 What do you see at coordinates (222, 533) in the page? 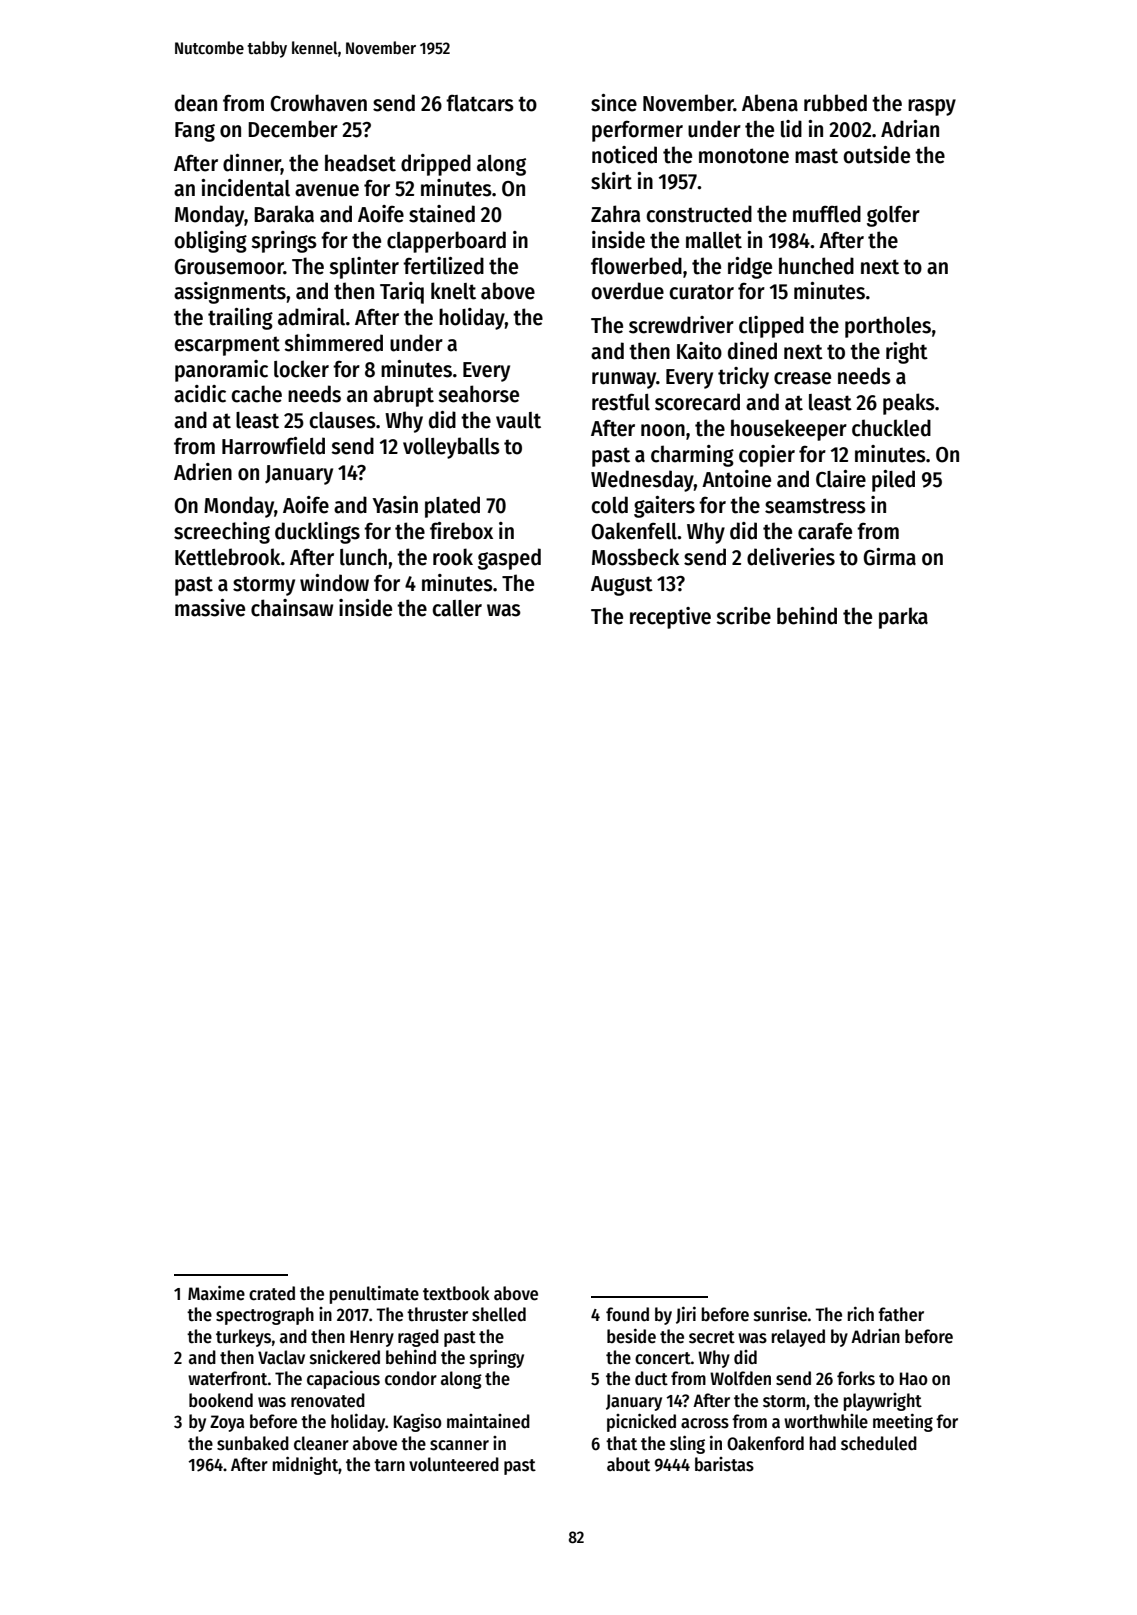
I see `screeching` at bounding box center [222, 533].
